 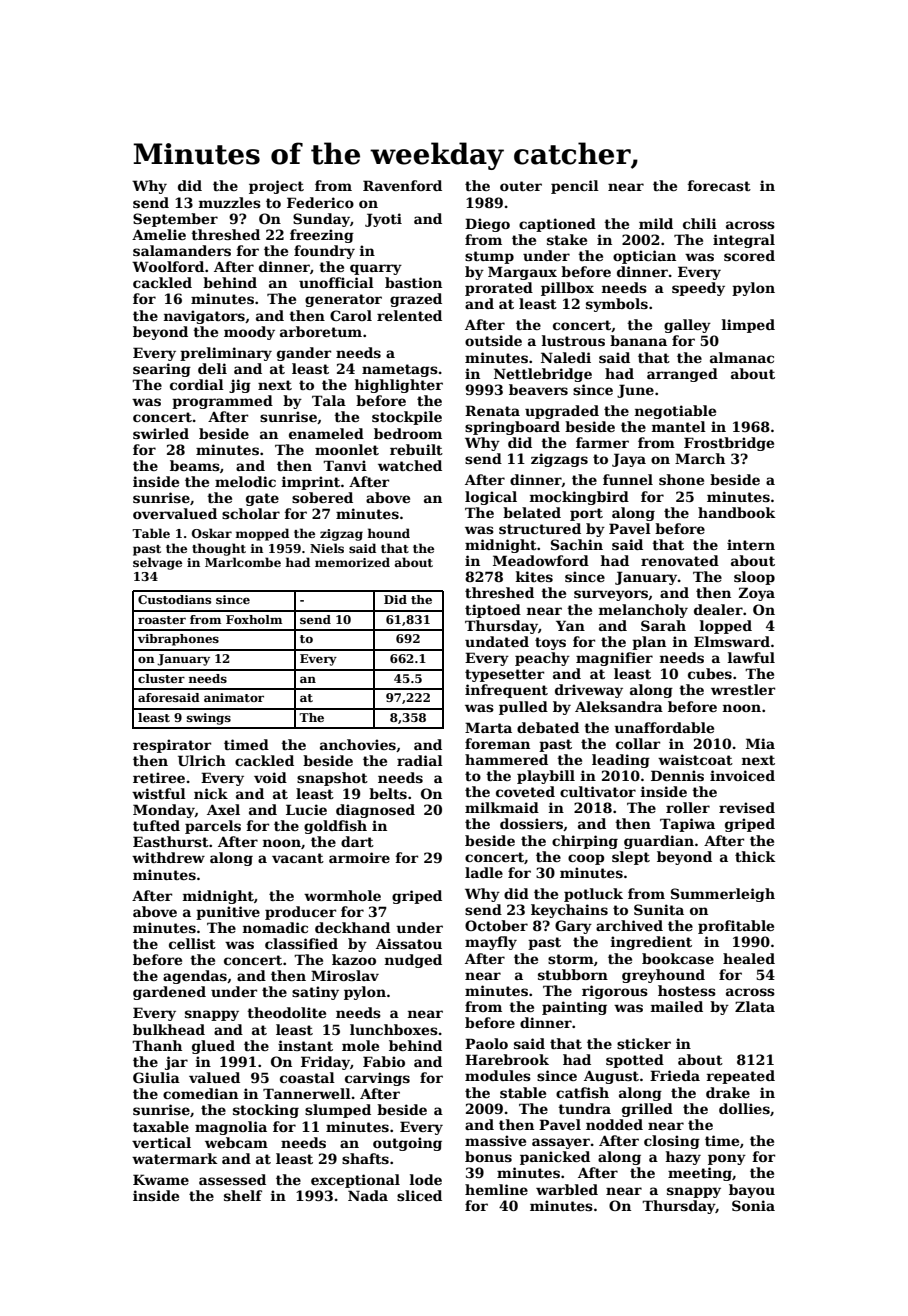 What do you see at coordinates (176, 1063) in the screenshot?
I see `jar` at bounding box center [176, 1063].
